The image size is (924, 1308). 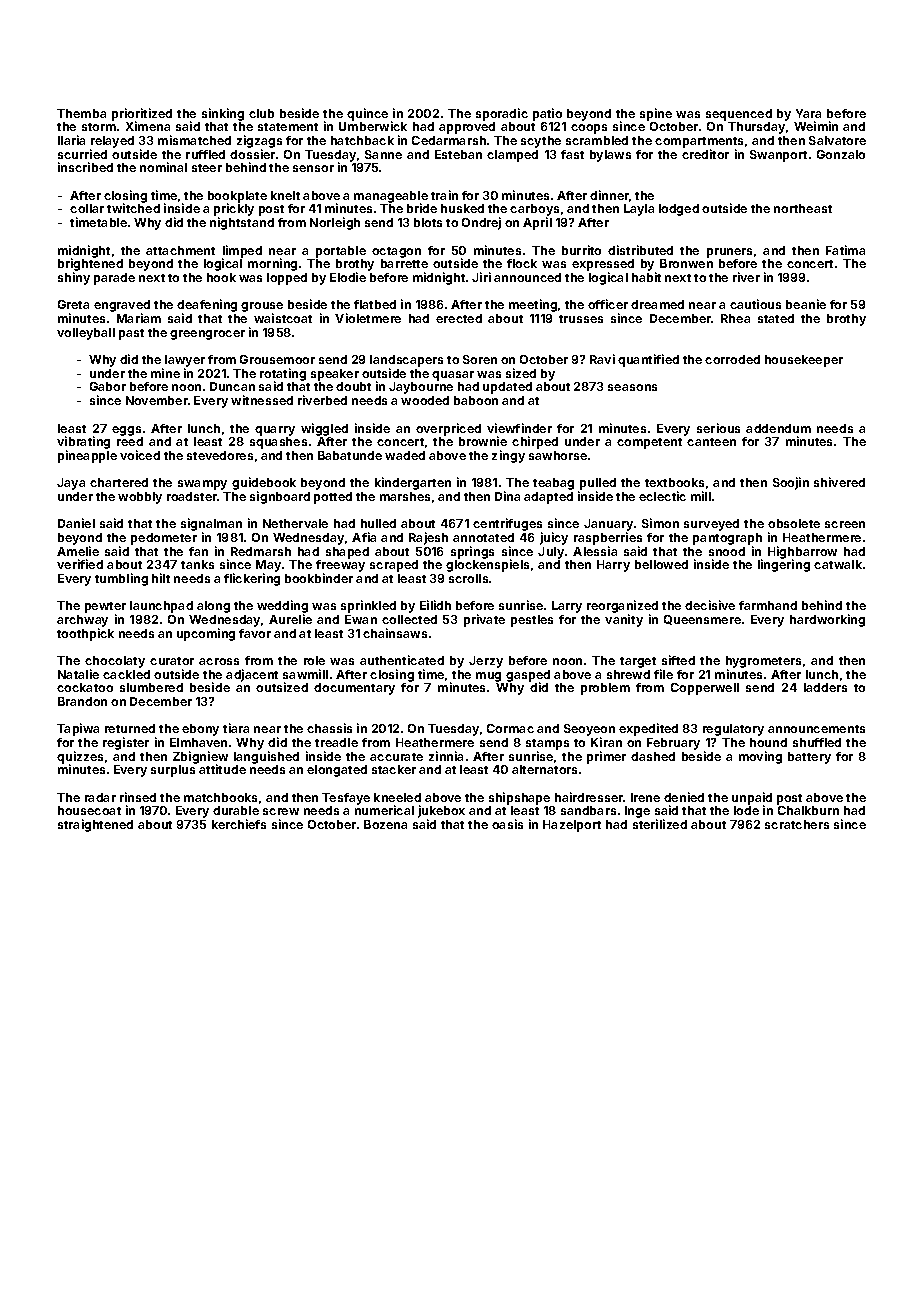 I want to click on kerchiefs, so click(x=239, y=824).
